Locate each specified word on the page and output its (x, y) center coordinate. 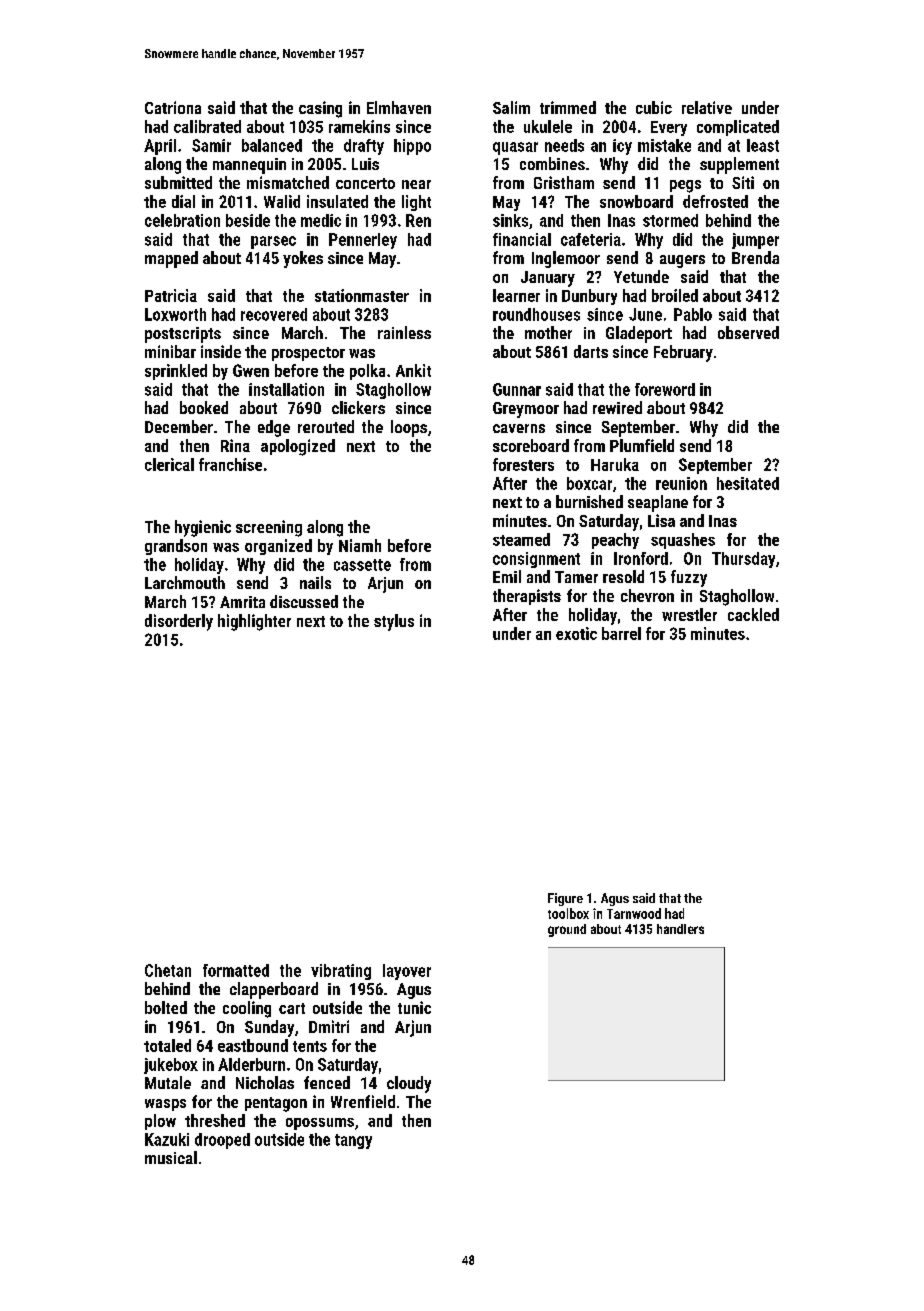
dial (183, 201)
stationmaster (362, 295)
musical (171, 1157)
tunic (414, 1007)
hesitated (748, 483)
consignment (536, 560)
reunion (681, 483)
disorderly (179, 622)
